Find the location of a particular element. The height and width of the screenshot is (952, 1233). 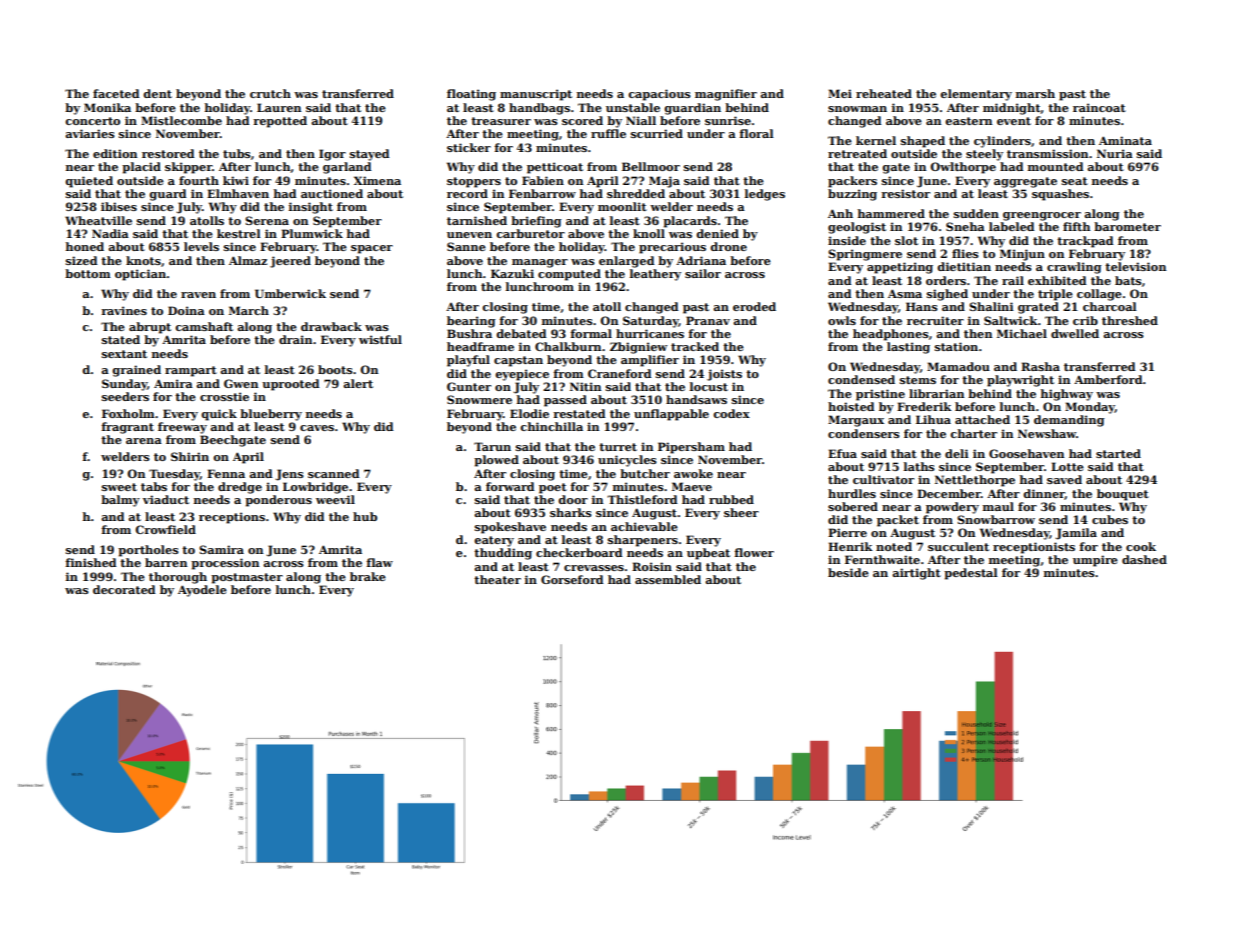

denied is located at coordinates (717, 233).
